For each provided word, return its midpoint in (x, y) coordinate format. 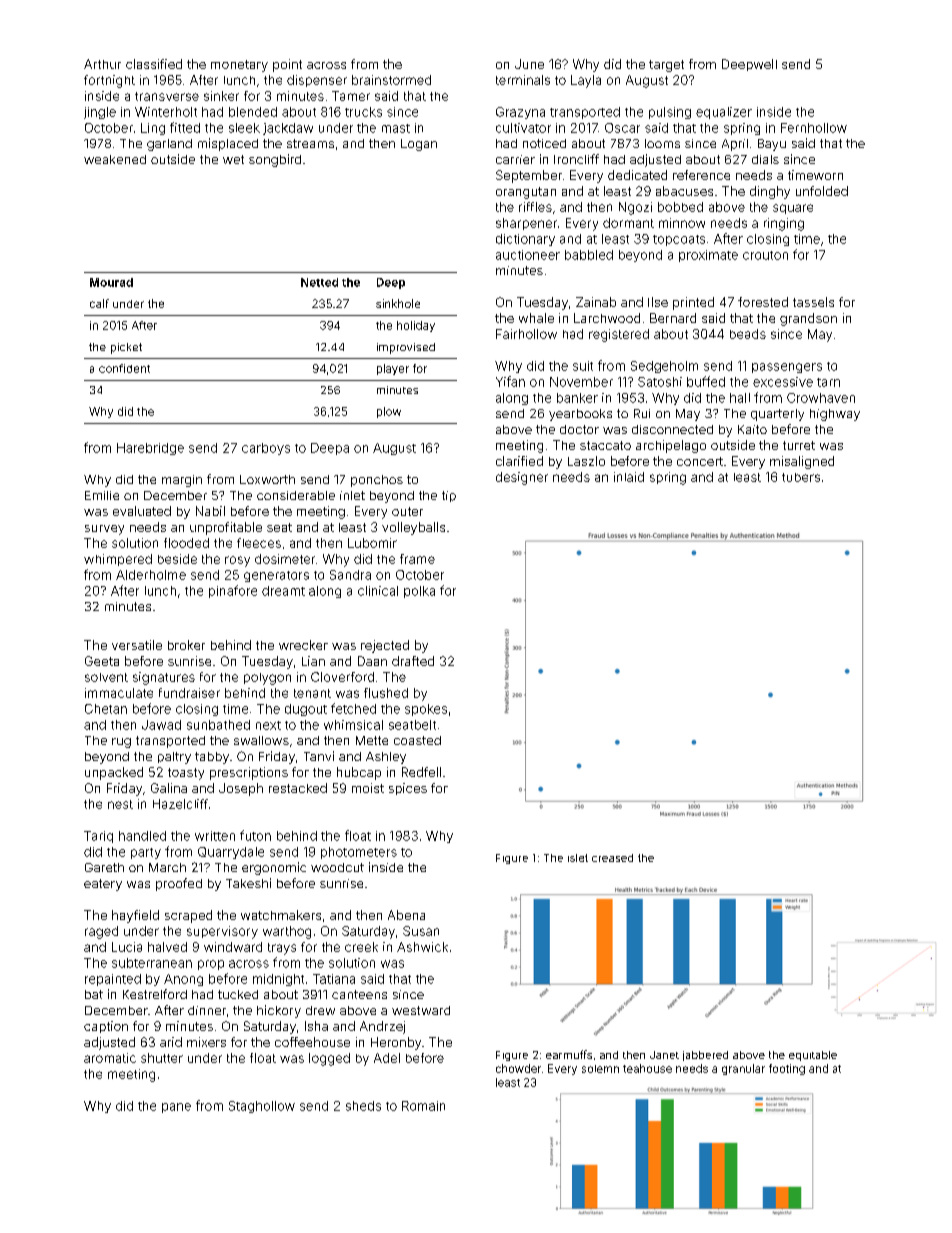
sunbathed (218, 725)
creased (612, 858)
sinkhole (398, 303)
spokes (426, 710)
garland (169, 145)
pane (176, 1108)
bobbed (680, 207)
